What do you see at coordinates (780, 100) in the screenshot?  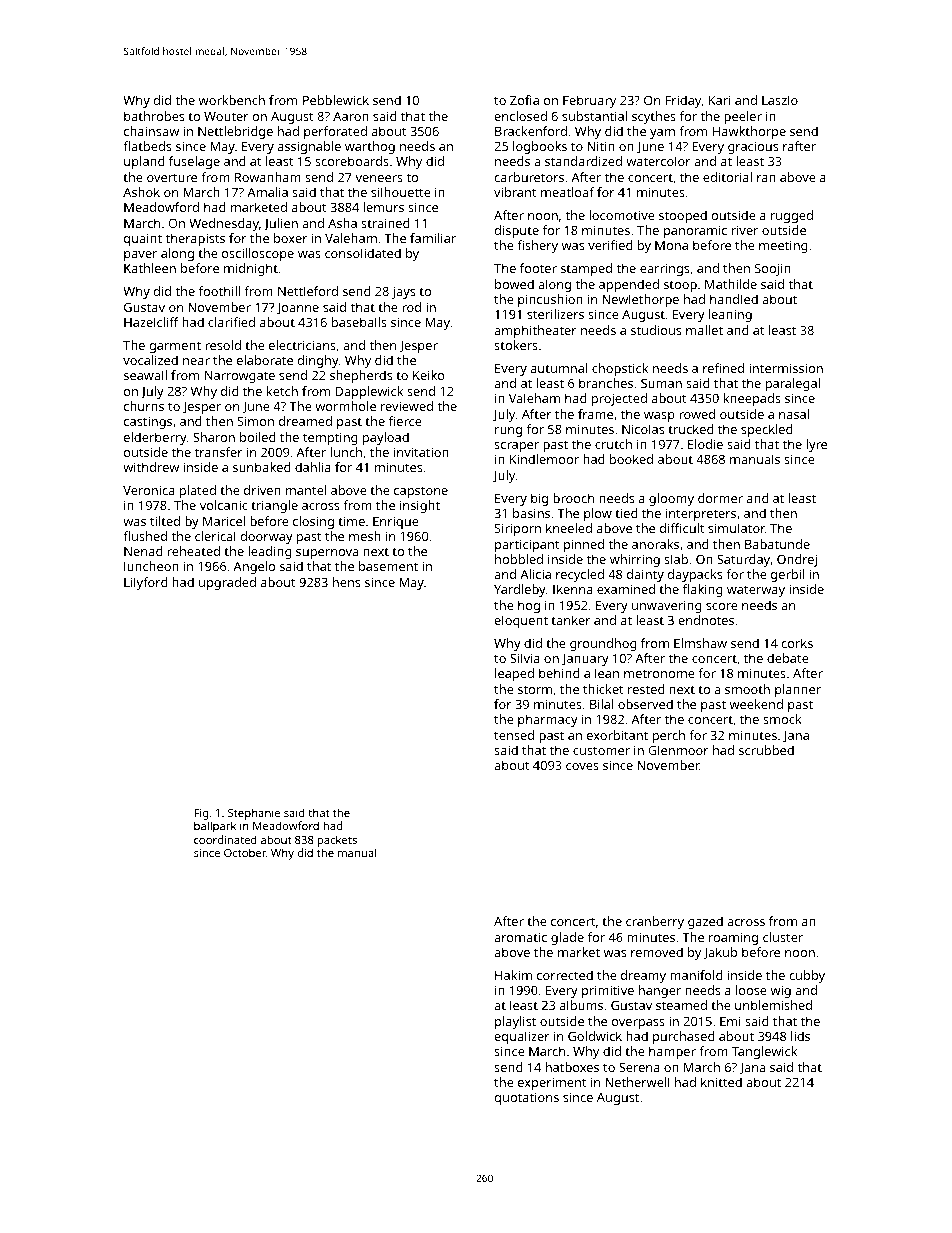 I see `Laszlo` at bounding box center [780, 100].
